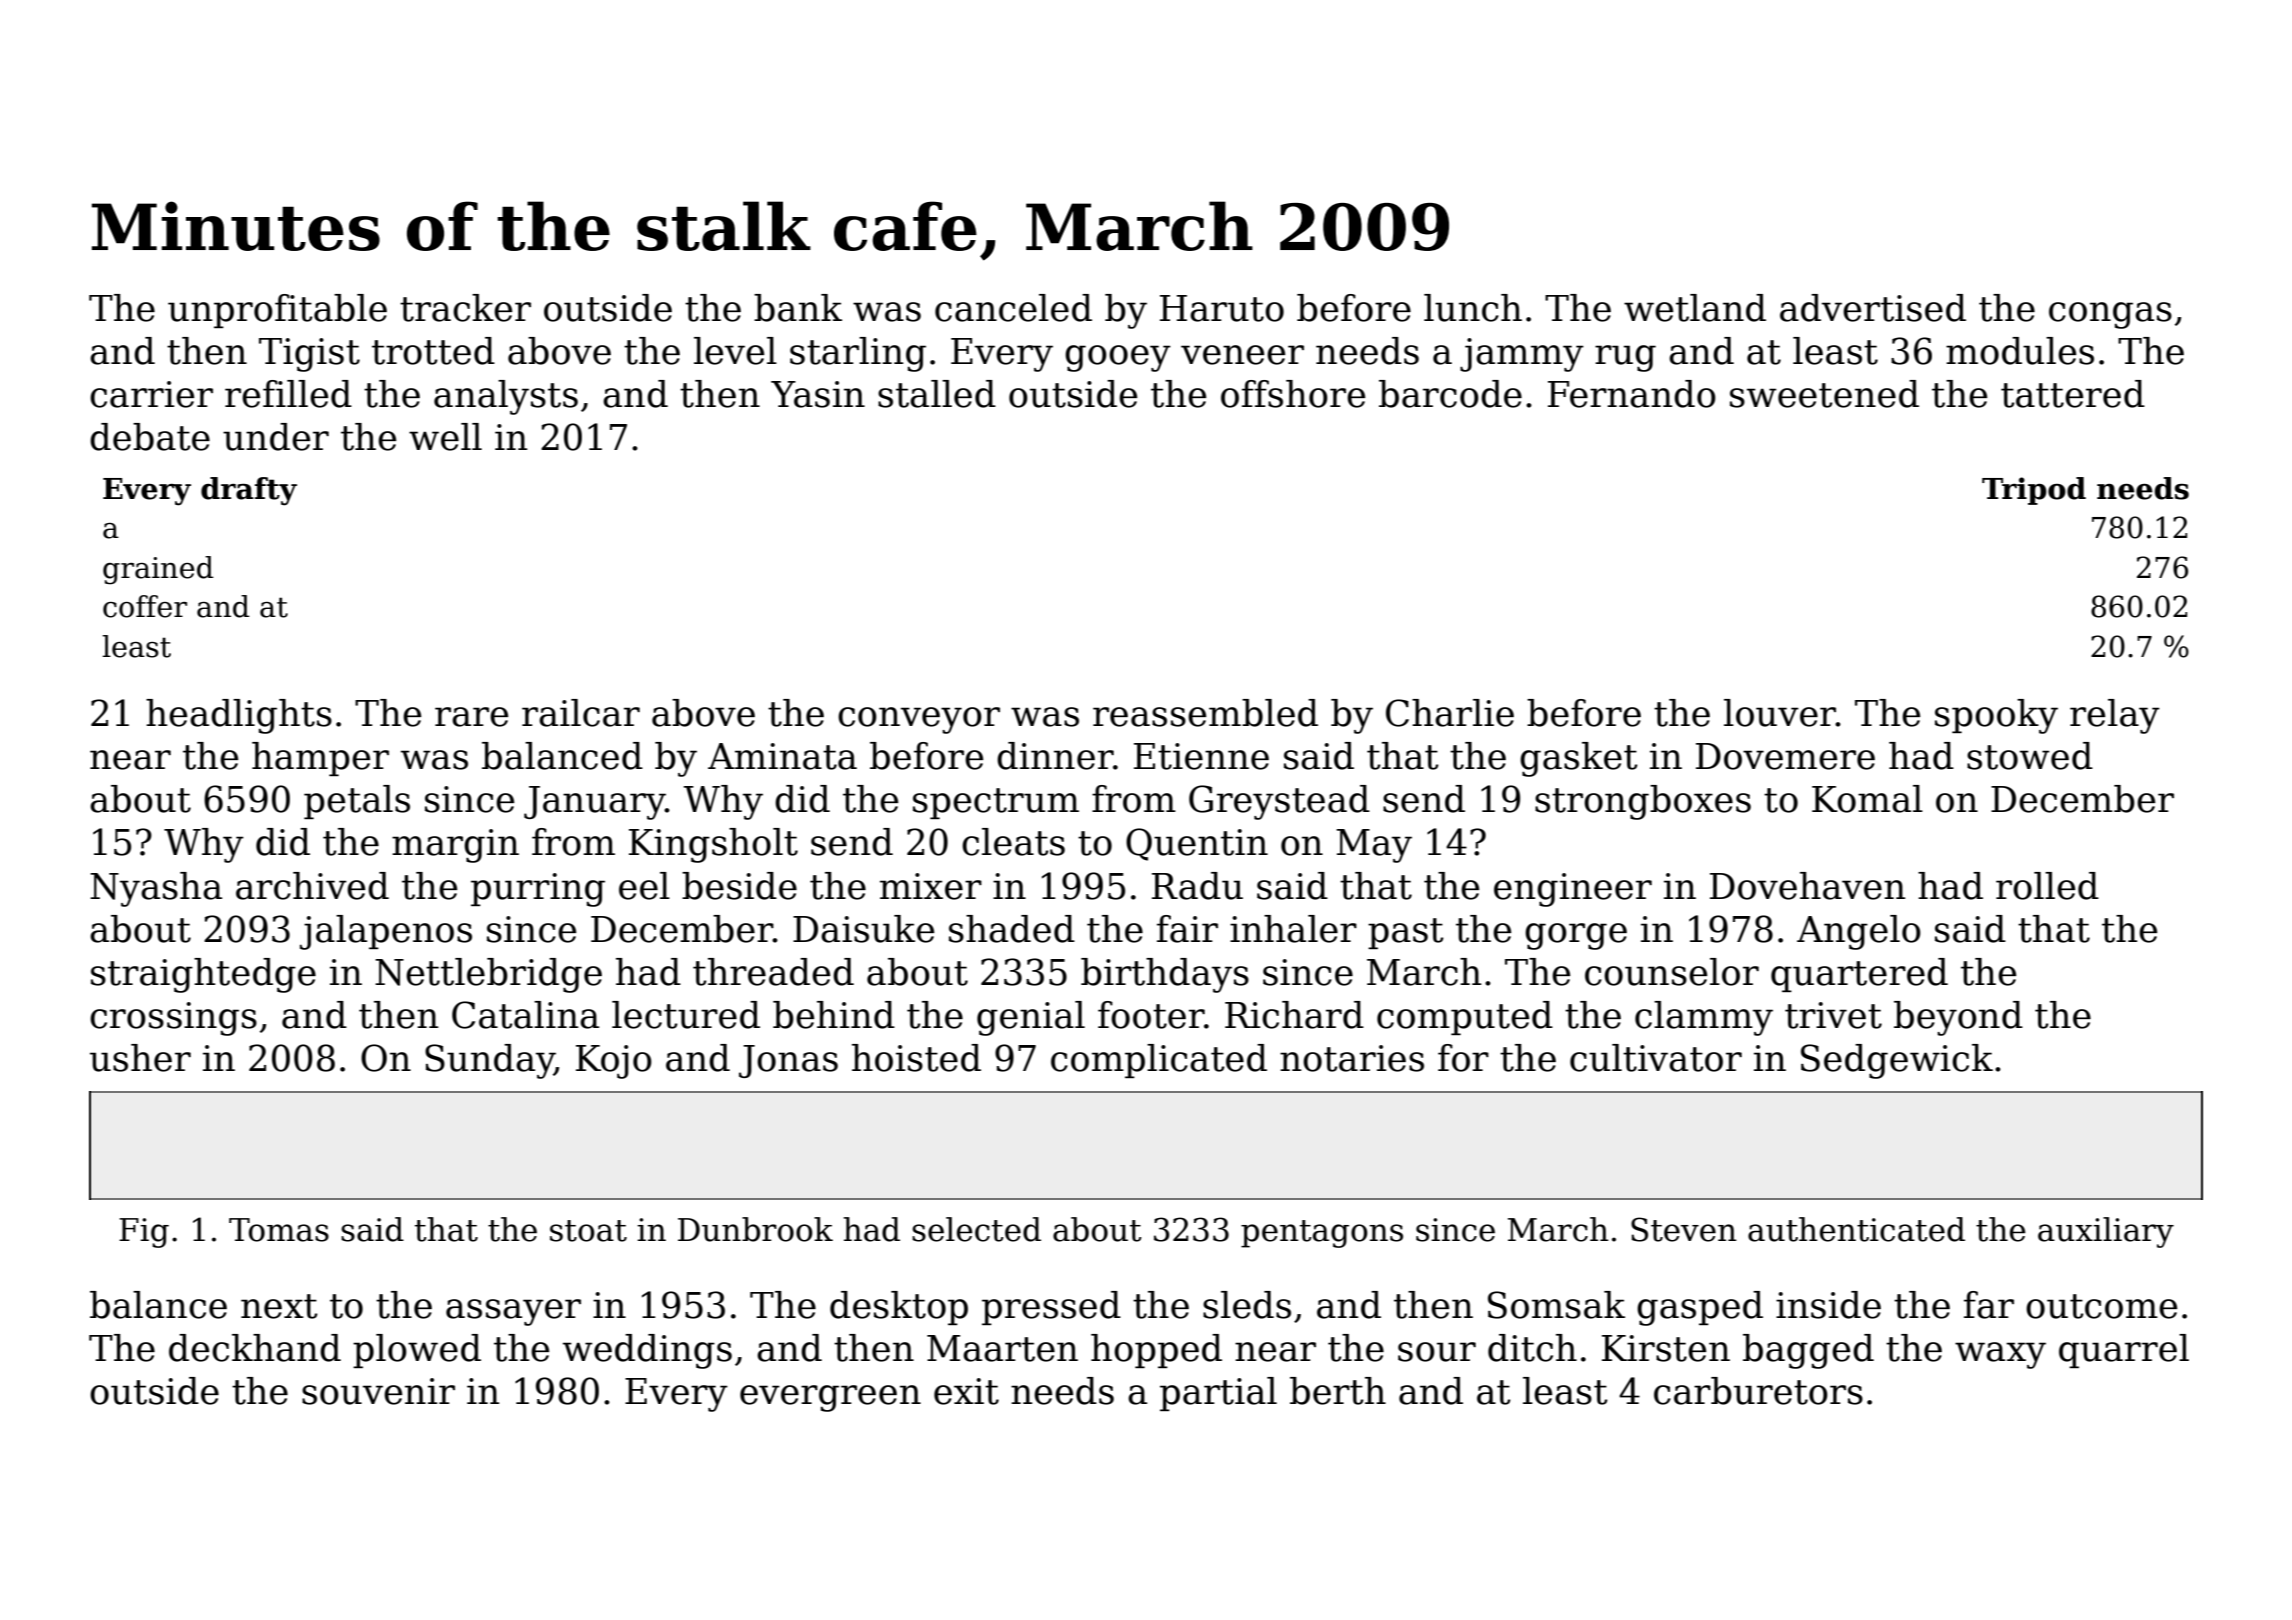 This screenshot has width=2292, height=1620. I want to click on sleds, so click(1247, 1305).
